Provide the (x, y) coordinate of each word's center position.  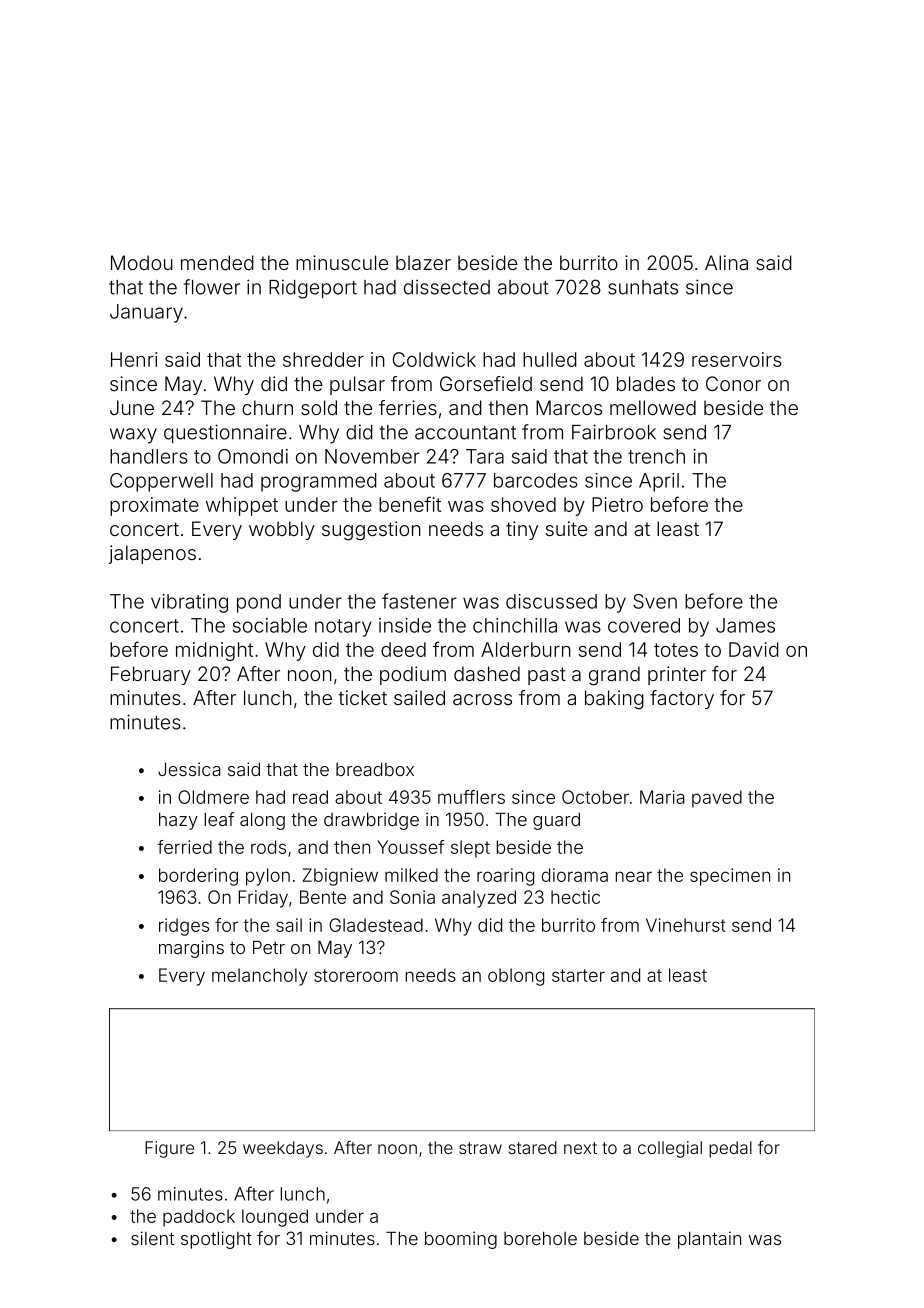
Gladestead (376, 925)
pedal (730, 1149)
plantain (709, 1240)
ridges (184, 927)
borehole (540, 1238)
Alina (726, 262)
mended (217, 262)
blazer (423, 262)
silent (152, 1238)
